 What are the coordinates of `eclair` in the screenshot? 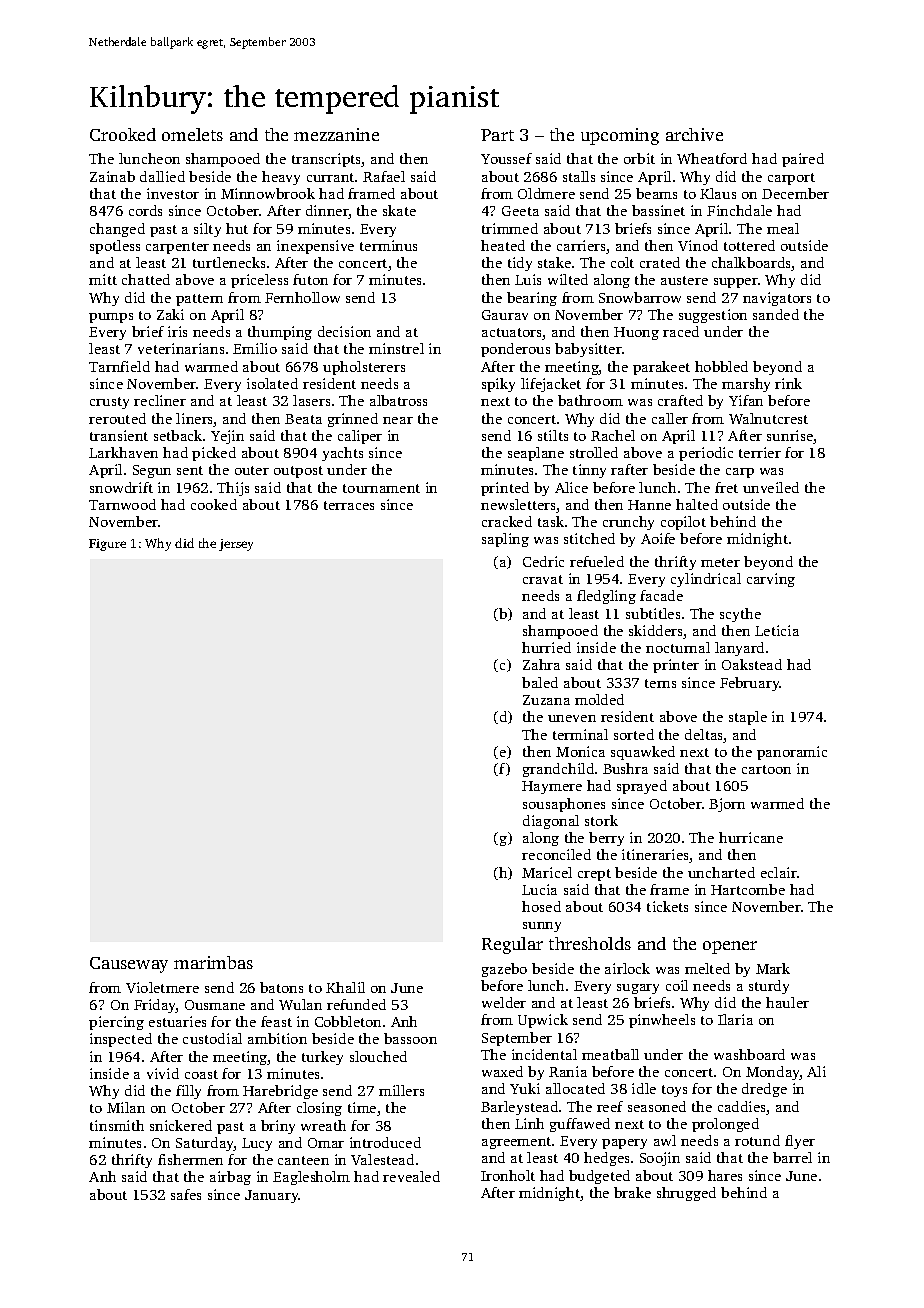 It's located at (779, 872).
